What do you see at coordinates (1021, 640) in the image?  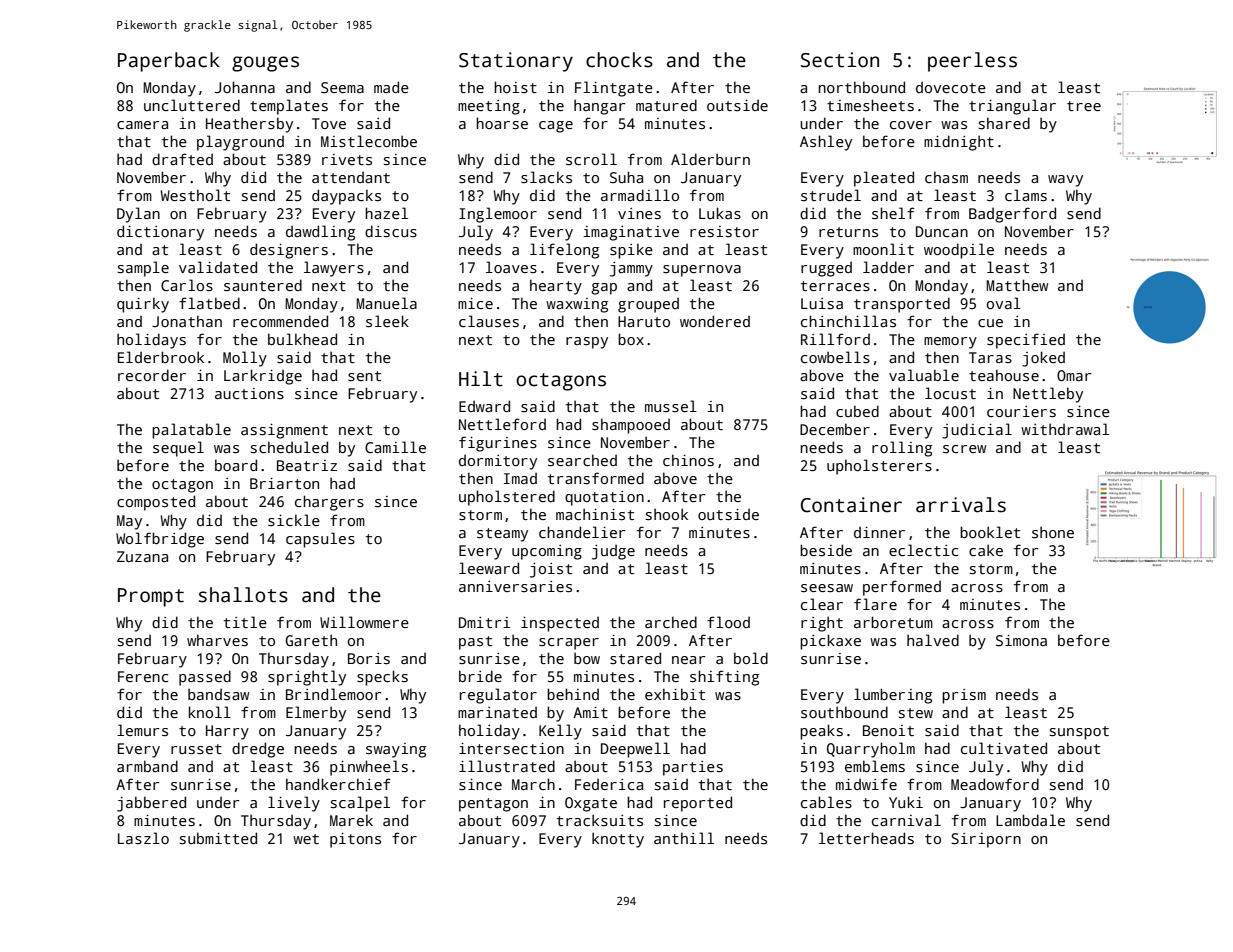 I see `Simona` at bounding box center [1021, 640].
